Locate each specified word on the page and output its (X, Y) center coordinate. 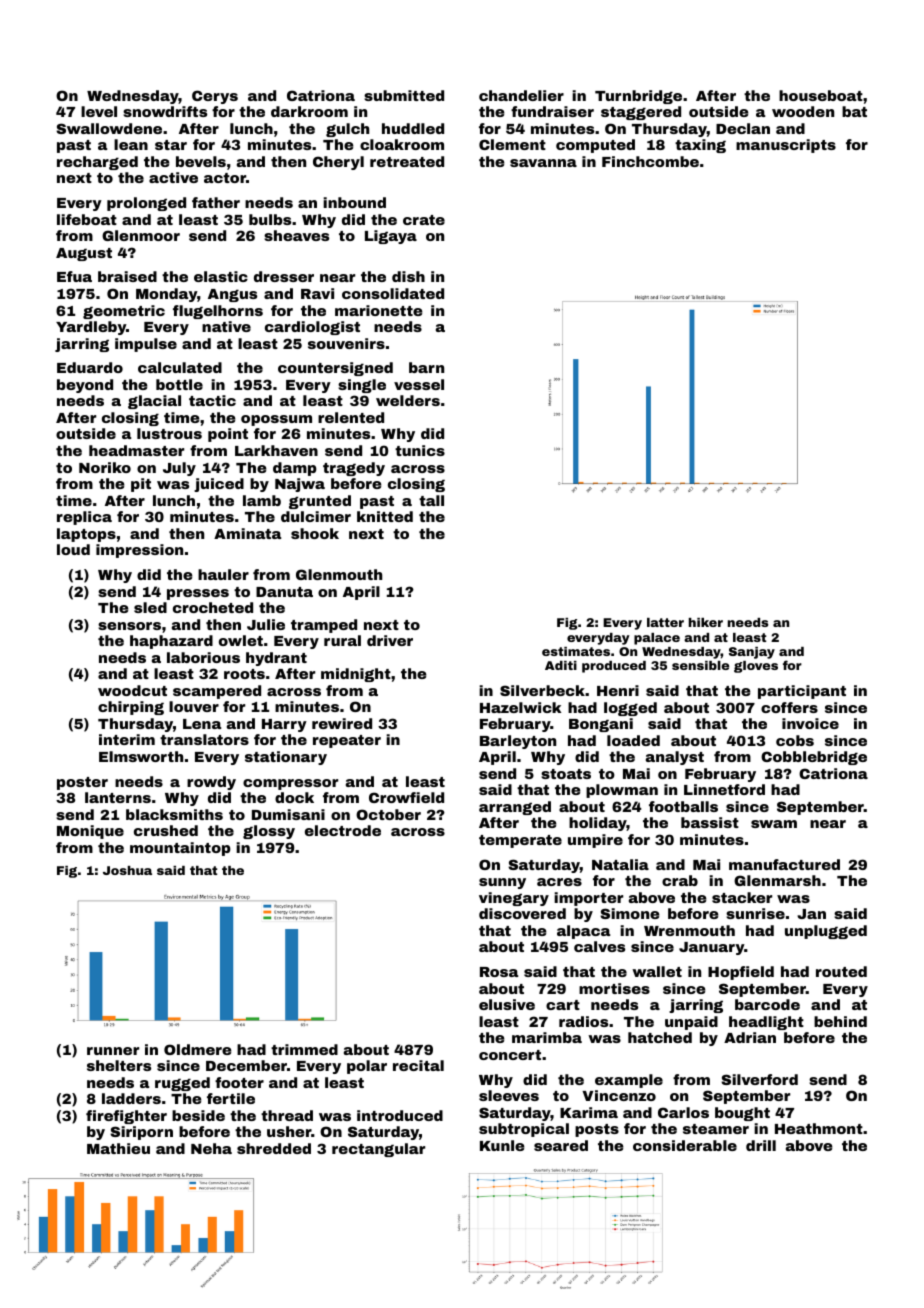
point (228, 435)
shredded (274, 1148)
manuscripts (786, 146)
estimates (576, 651)
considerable (685, 1145)
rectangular (378, 1150)
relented (351, 417)
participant (802, 692)
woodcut (132, 690)
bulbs (270, 219)
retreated (407, 161)
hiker (706, 622)
